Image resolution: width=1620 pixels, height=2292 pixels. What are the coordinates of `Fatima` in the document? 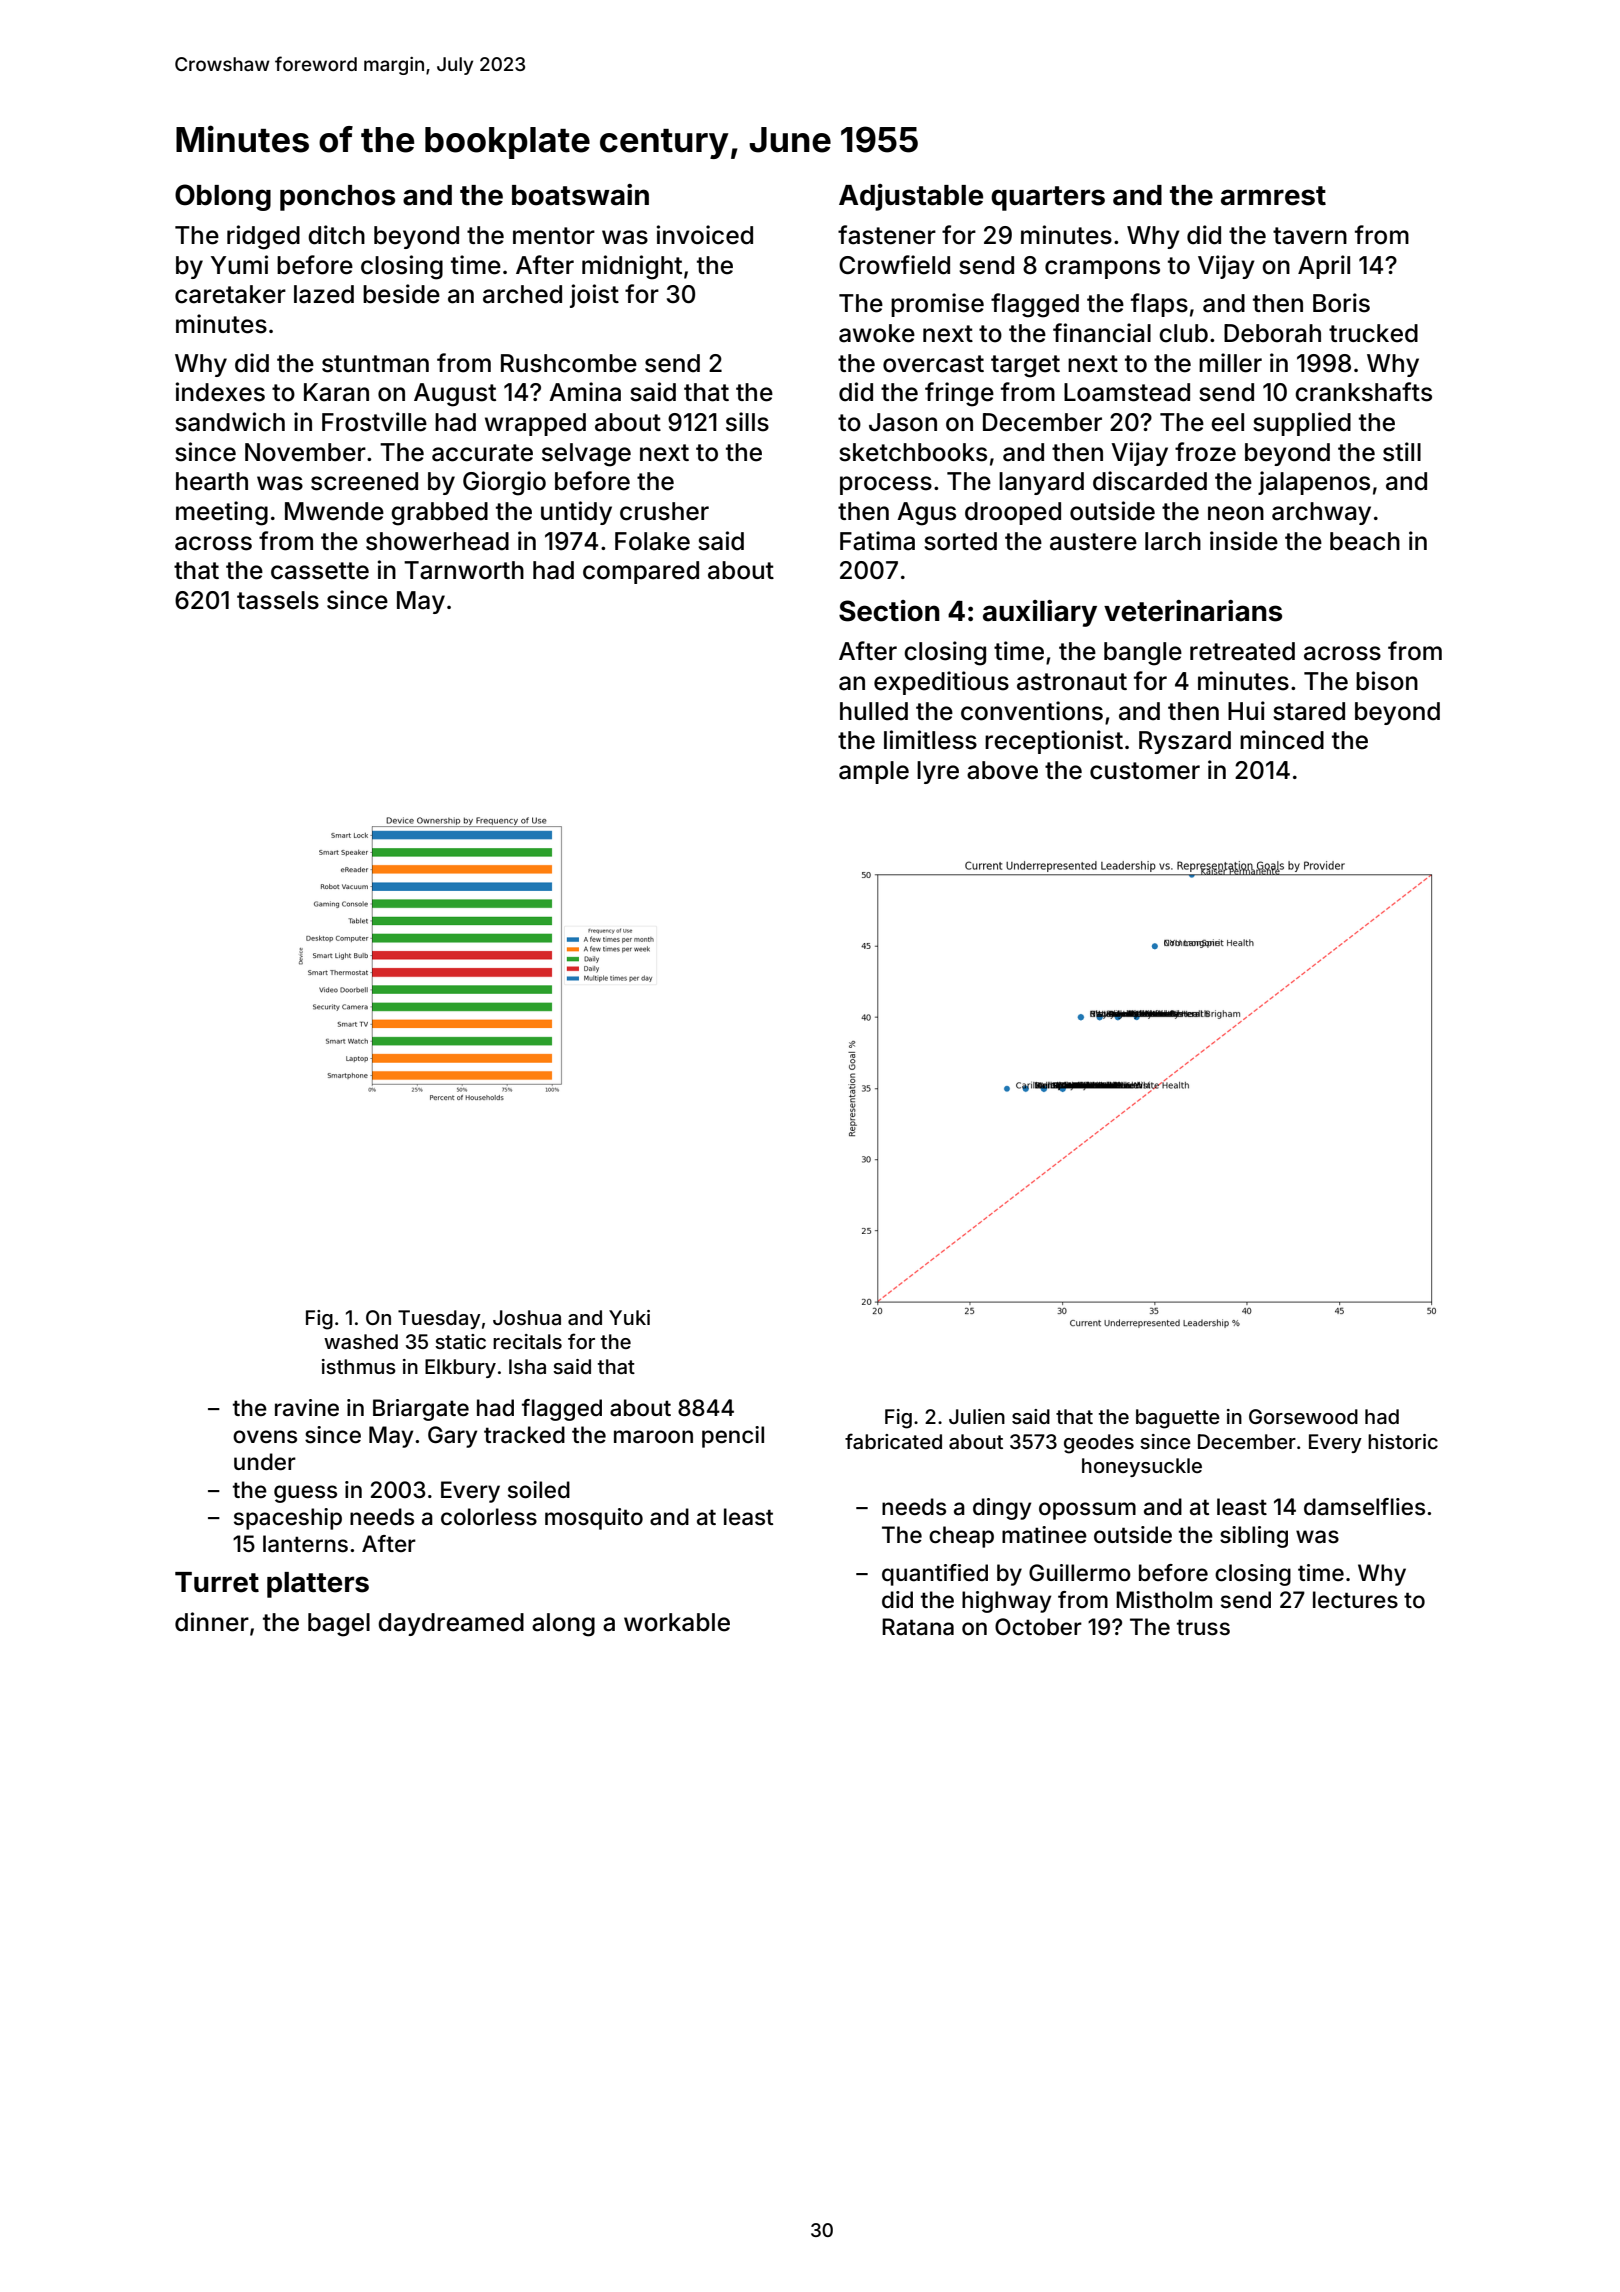 It's located at (877, 541).
